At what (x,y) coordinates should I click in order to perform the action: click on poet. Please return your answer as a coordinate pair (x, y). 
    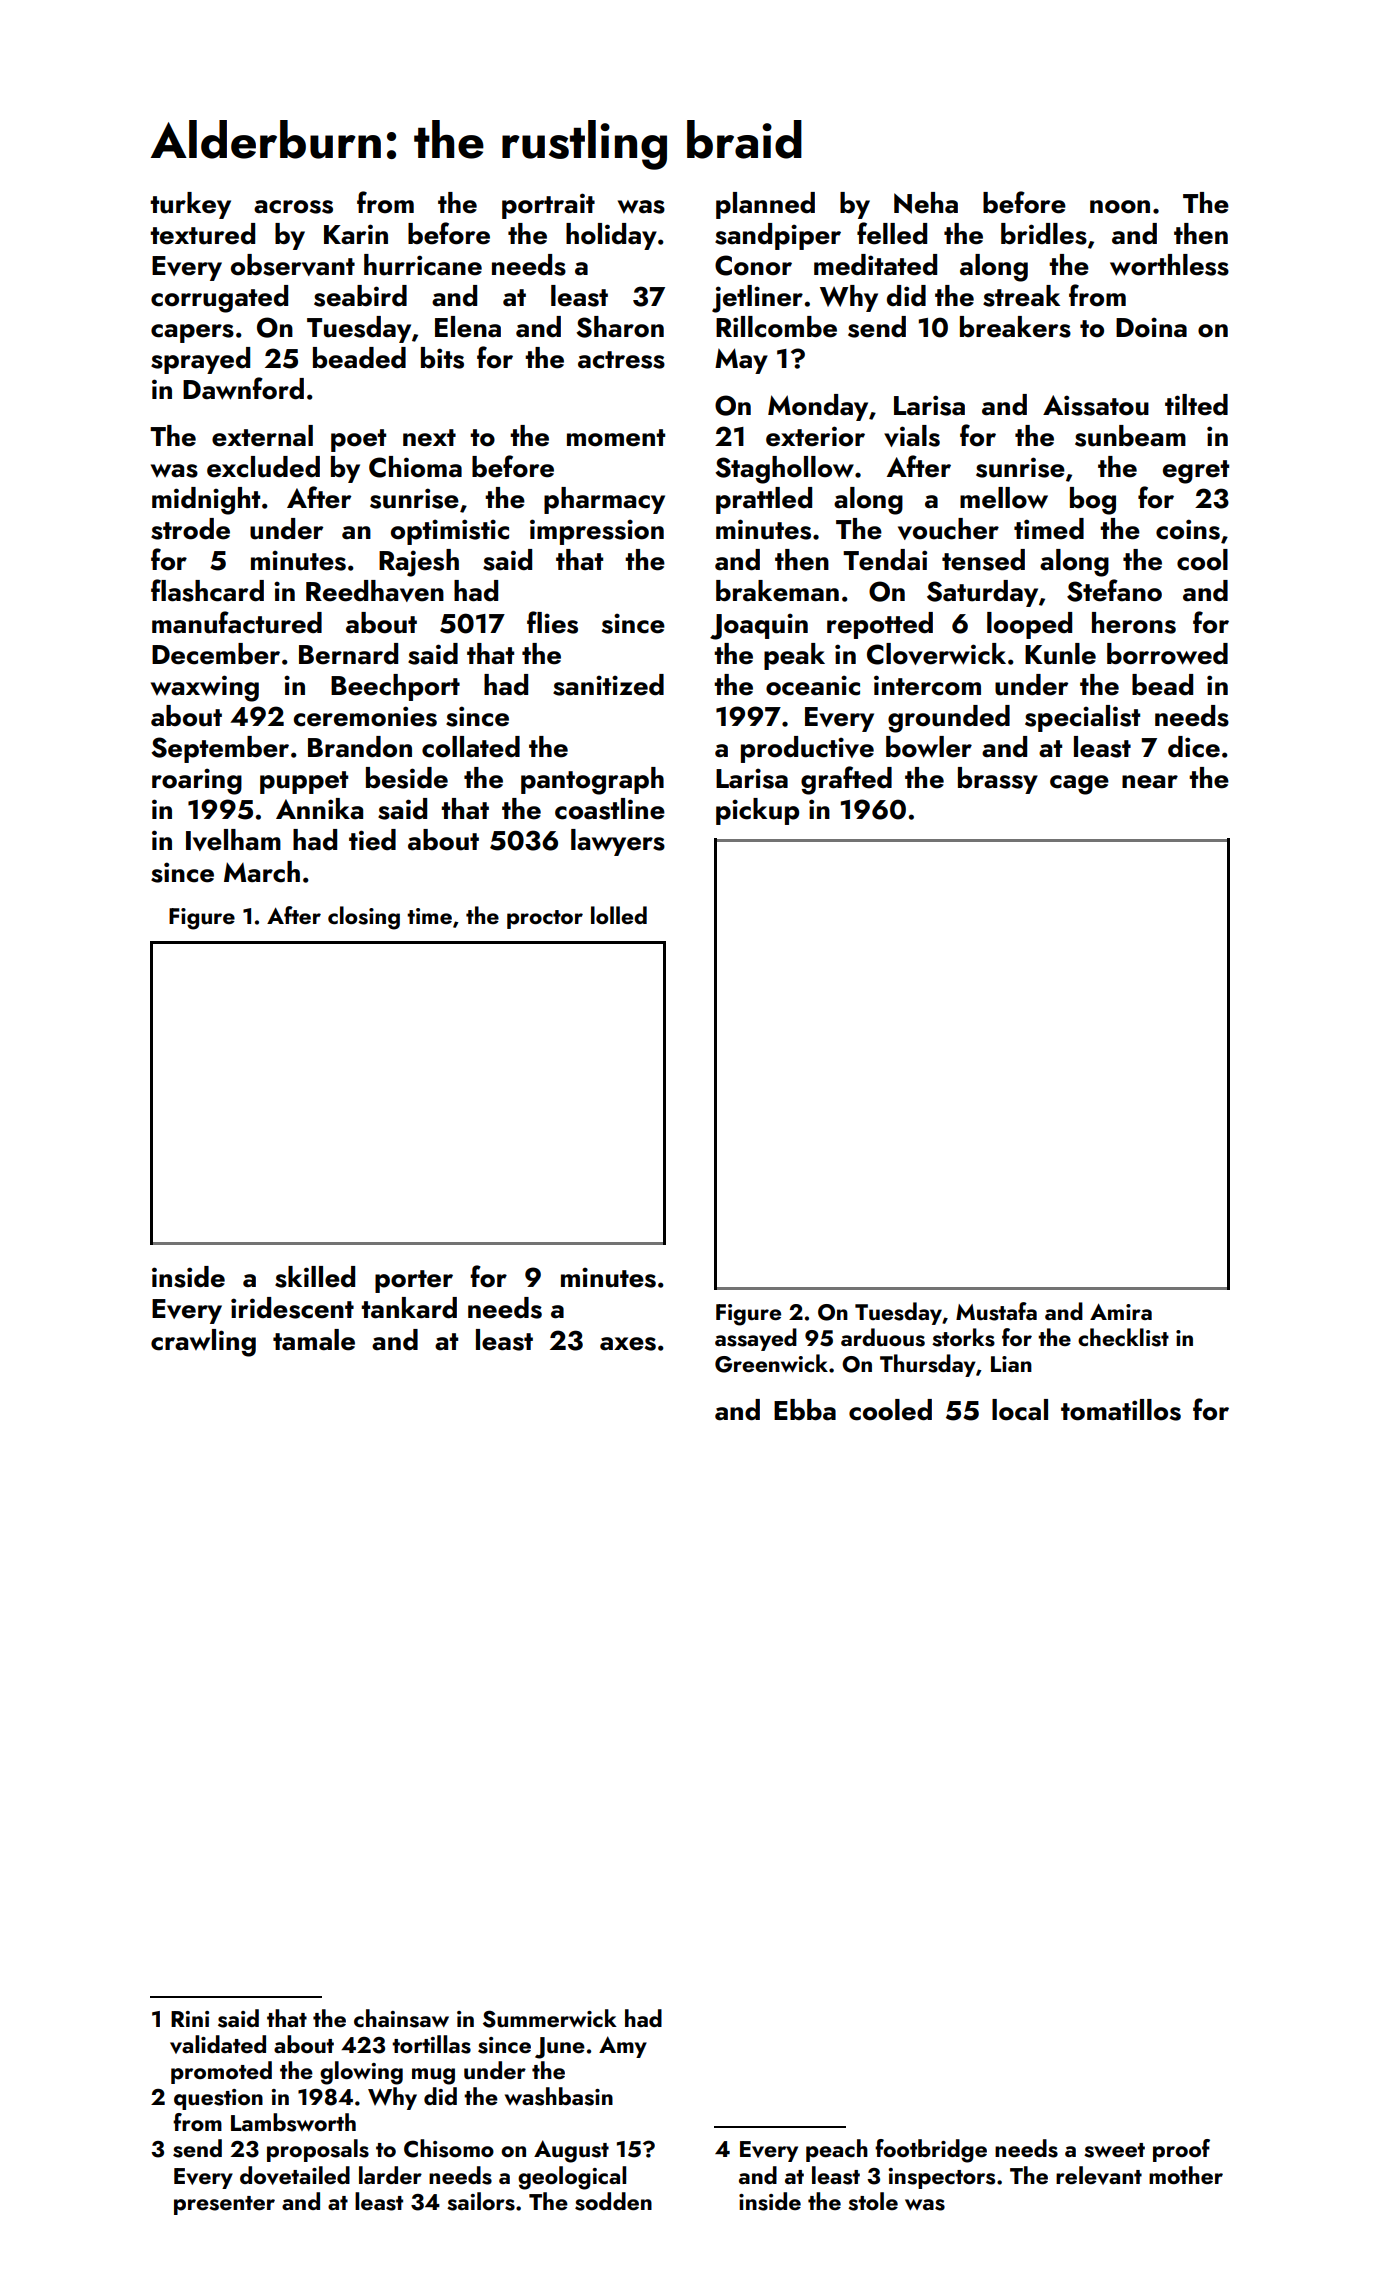
    Looking at the image, I should click on (358, 440).
